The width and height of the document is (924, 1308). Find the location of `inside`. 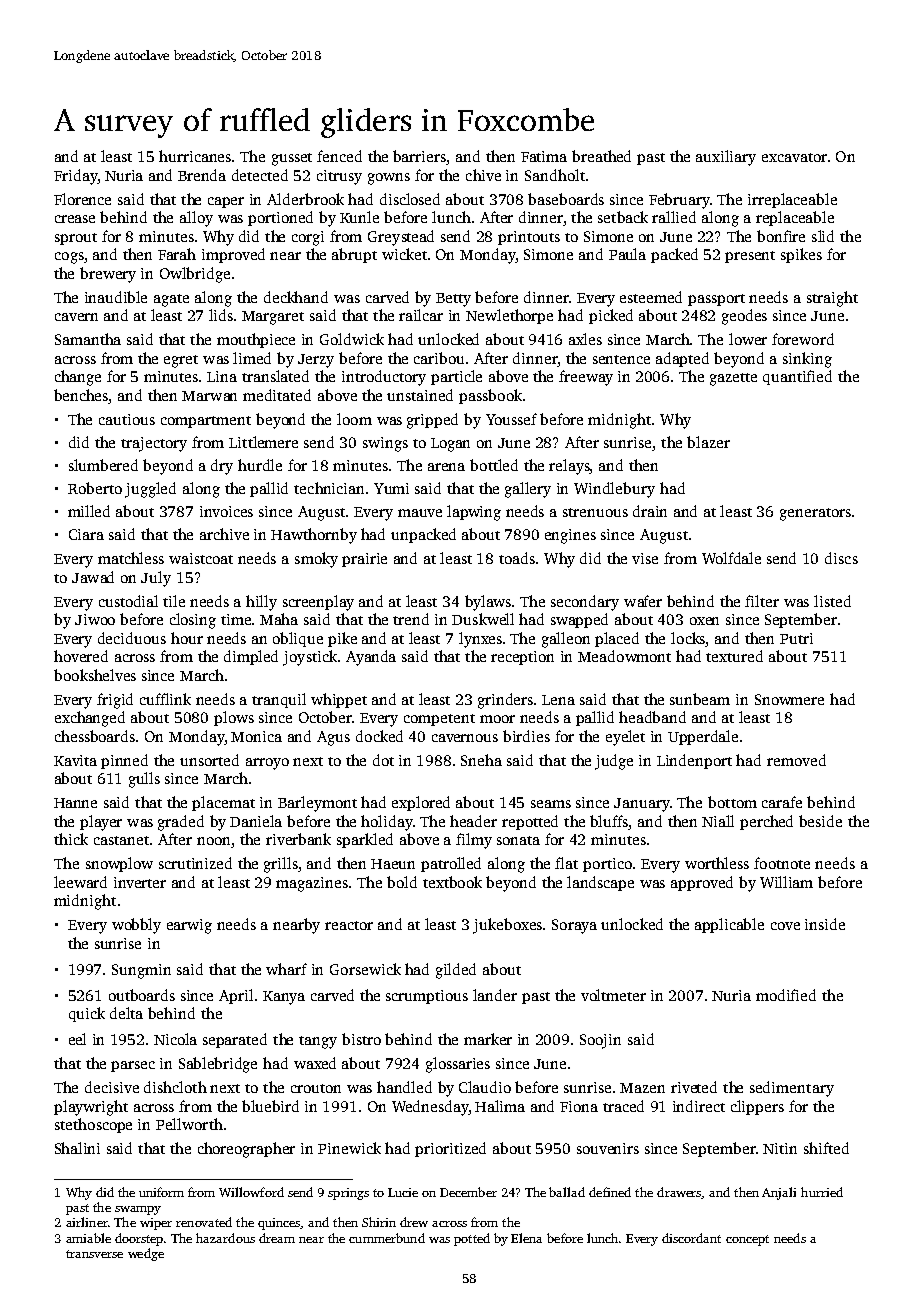

inside is located at coordinates (825, 924).
